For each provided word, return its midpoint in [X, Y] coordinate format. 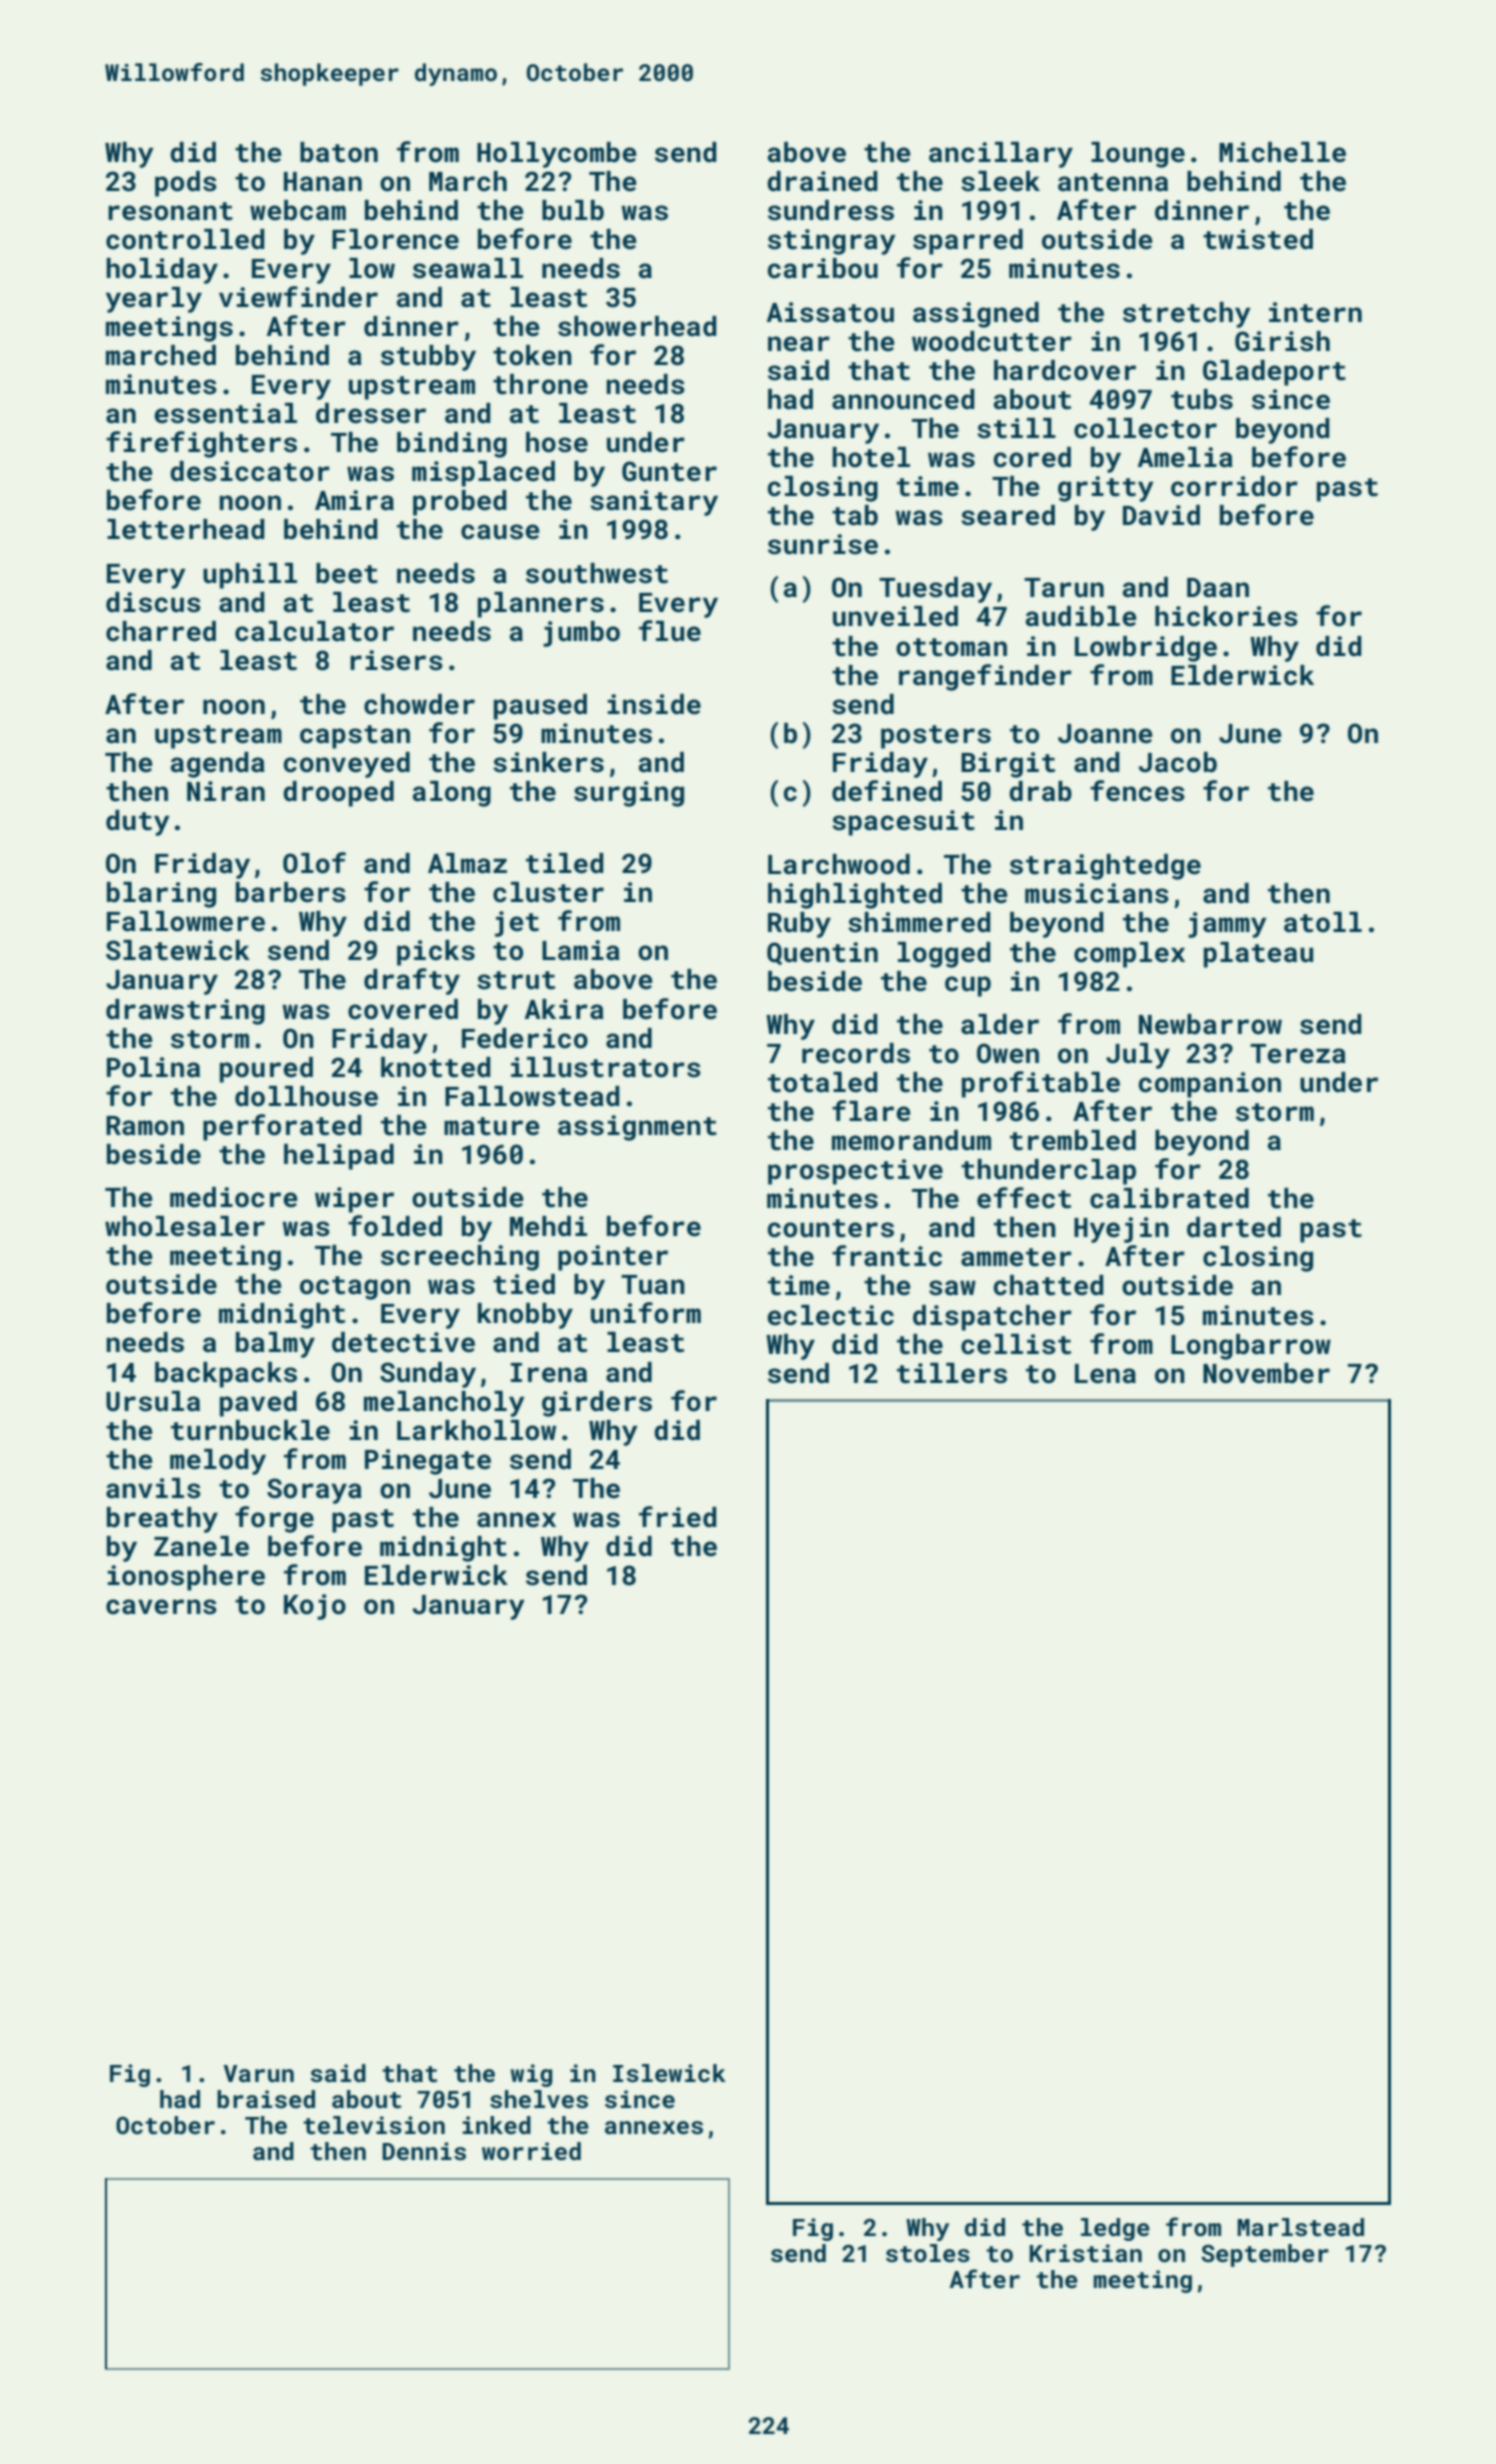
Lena [1105, 1374]
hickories [1226, 616]
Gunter [669, 471]
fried [678, 1517]
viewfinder [298, 297]
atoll [1323, 922]
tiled [565, 863]
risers [396, 660]
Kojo [315, 1607]
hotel [871, 457]
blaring [161, 895]
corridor [1234, 486]
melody [218, 1462]
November [1266, 1373]
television [374, 2125]
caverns [161, 1607]
